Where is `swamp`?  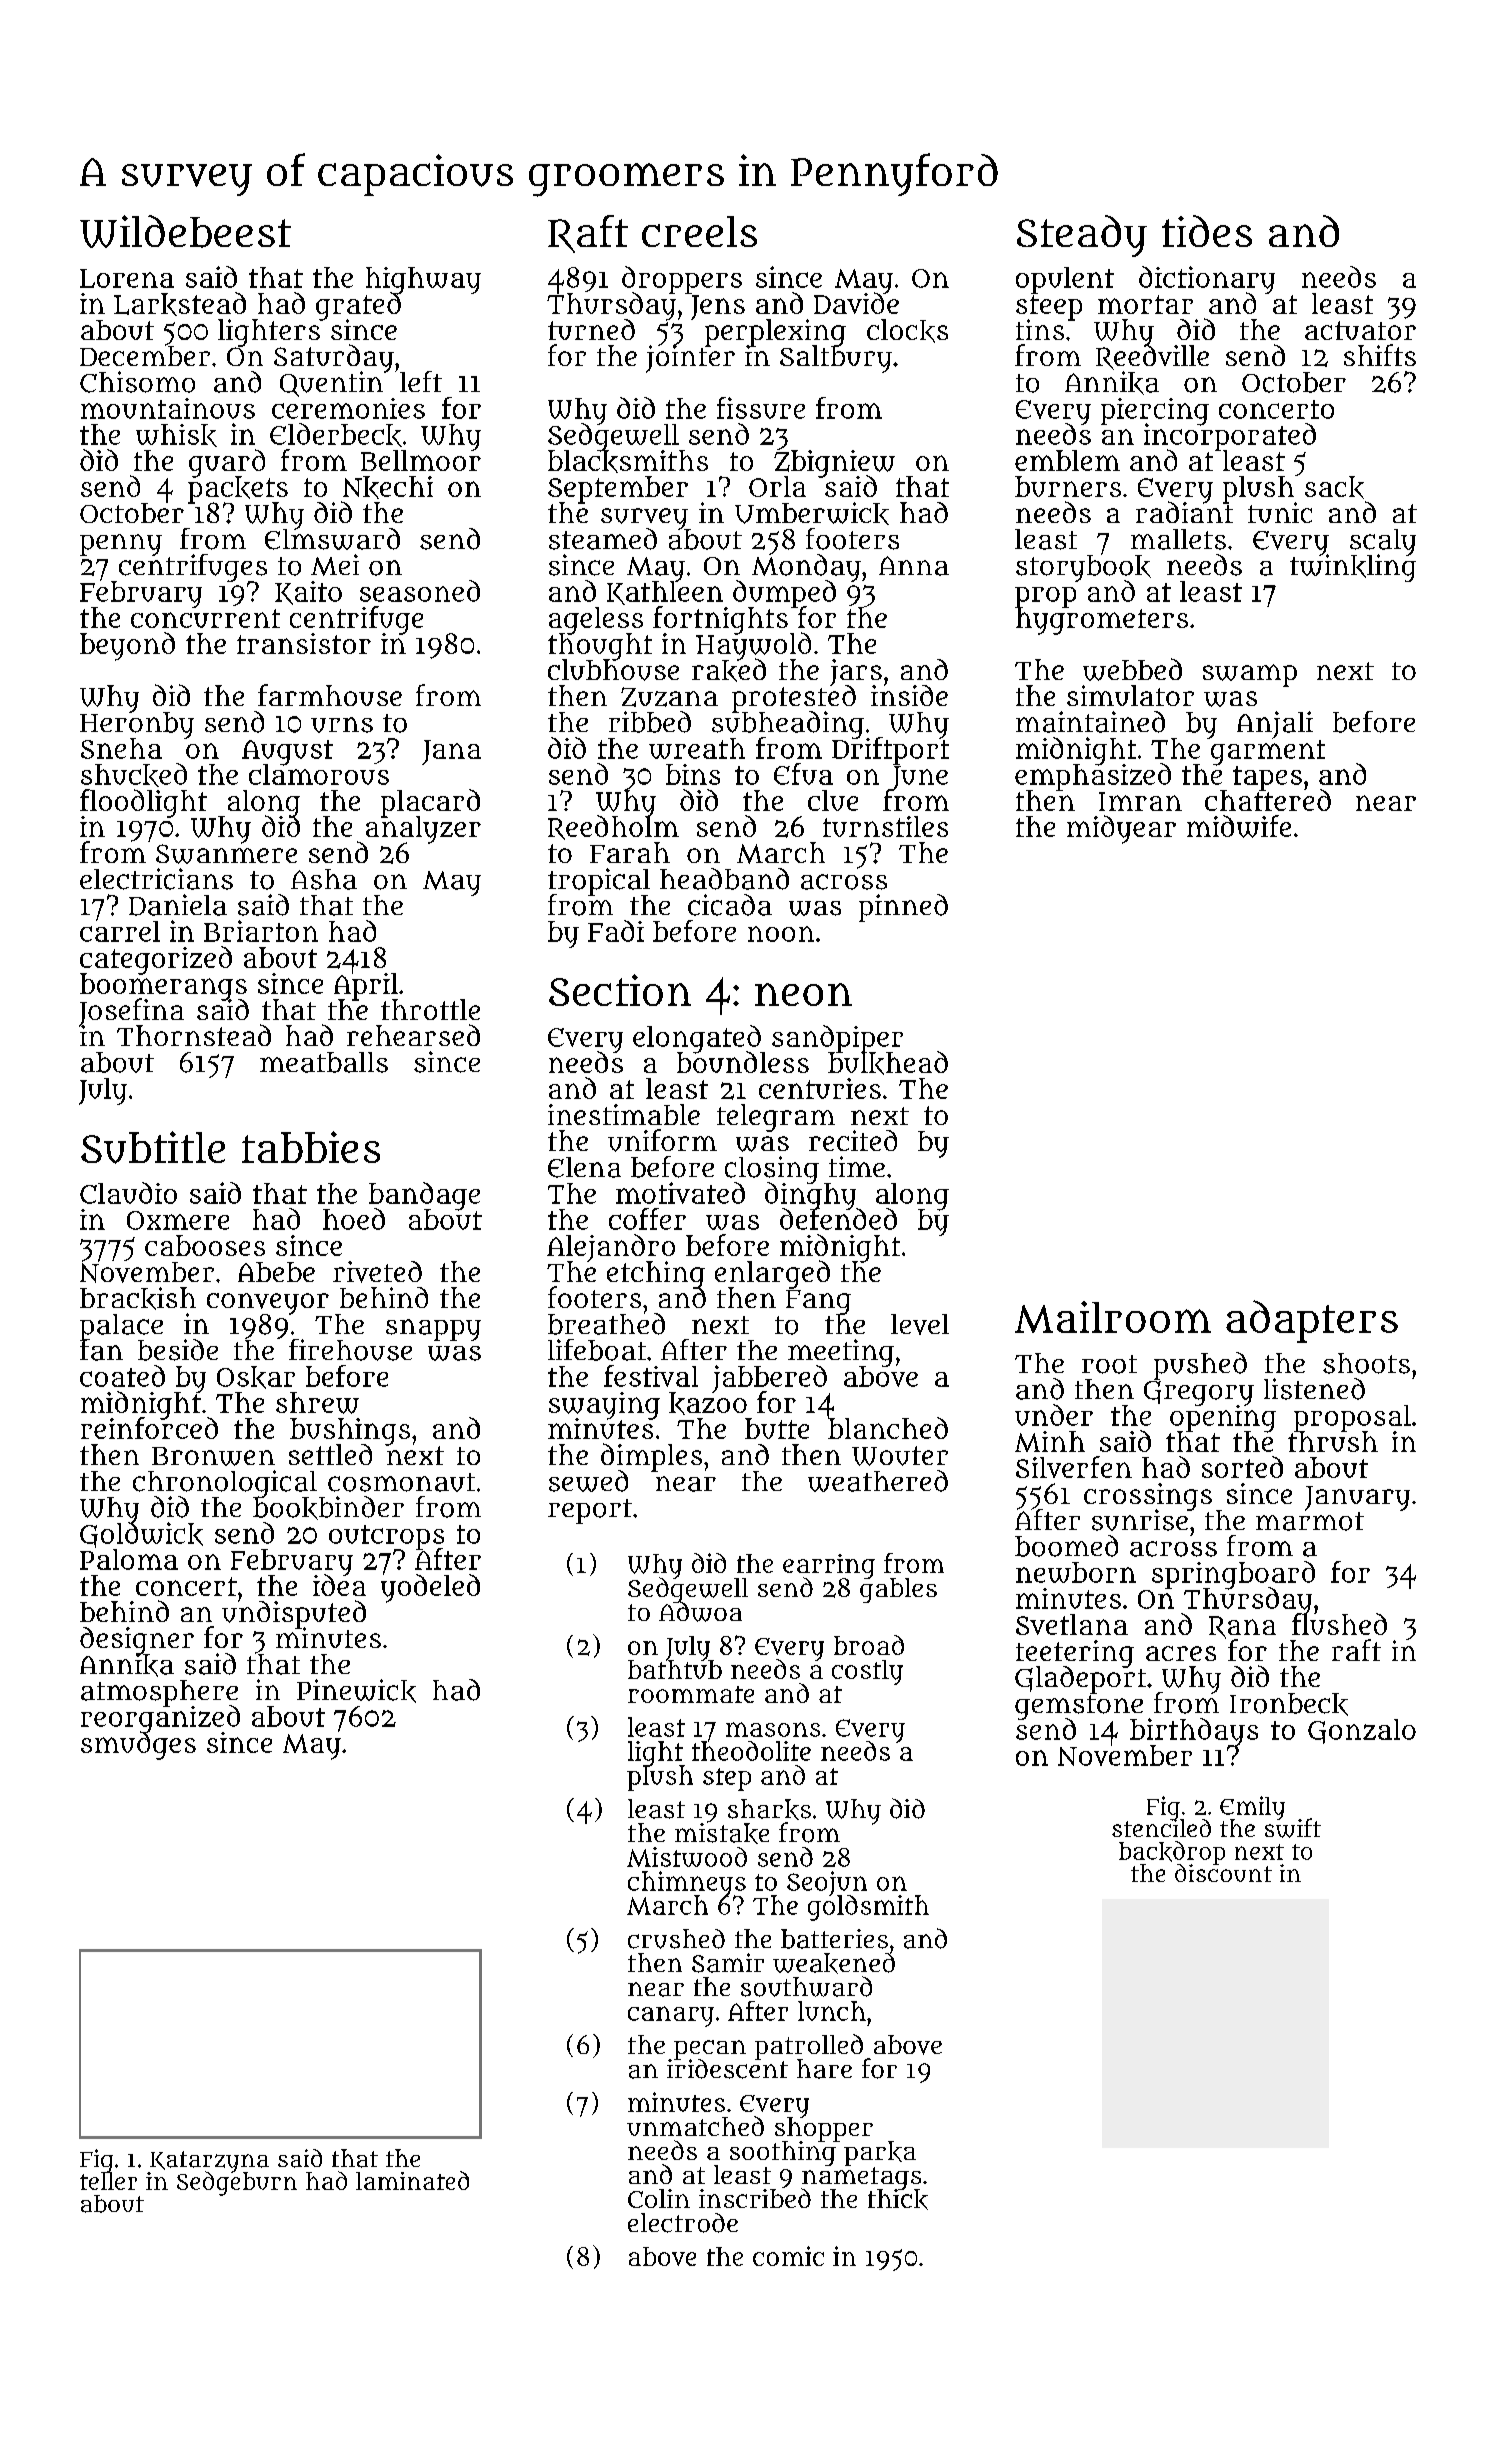
swamp is located at coordinates (1250, 675).
